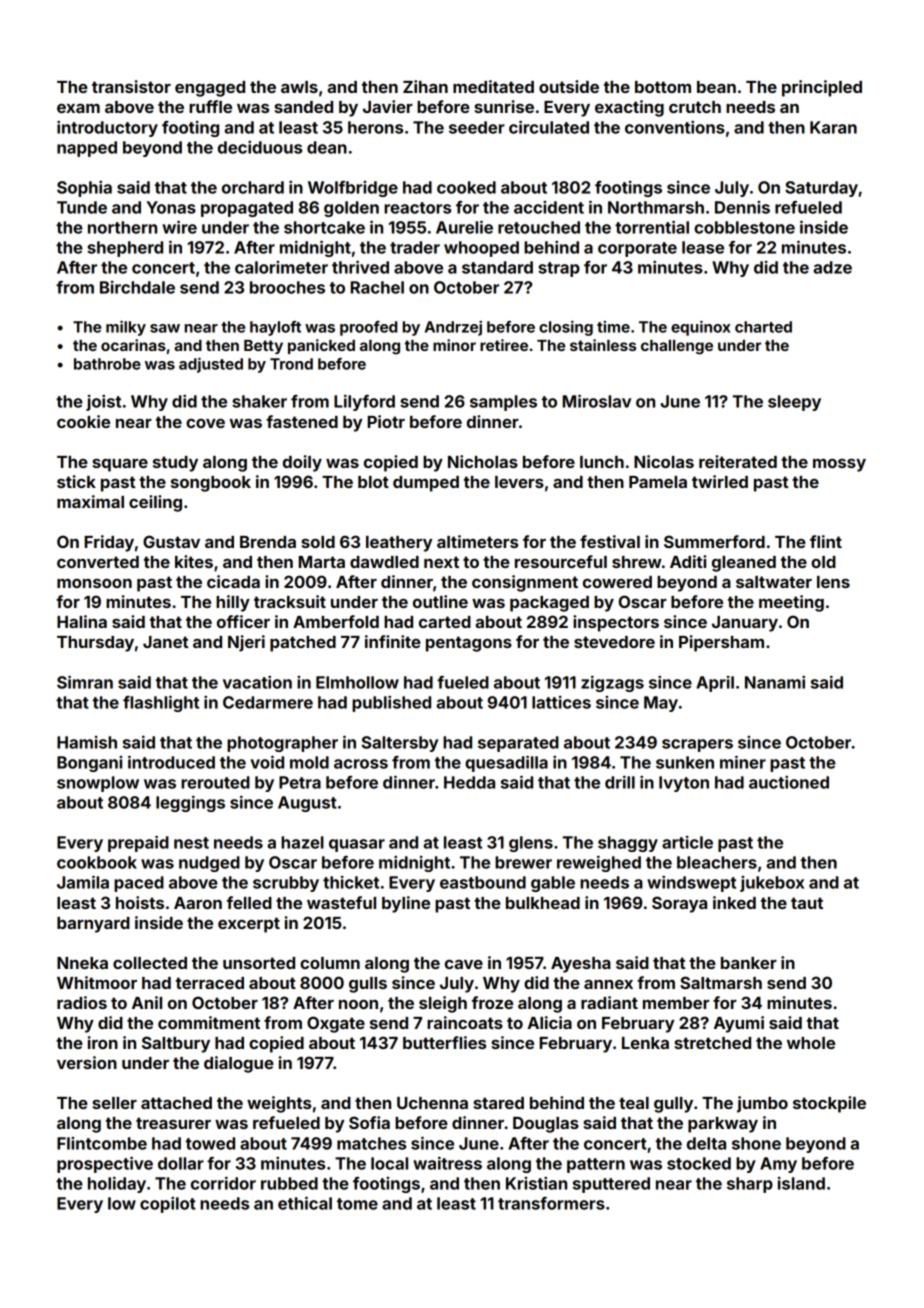 This document has height=1308, width=924. I want to click on charted, so click(763, 327).
